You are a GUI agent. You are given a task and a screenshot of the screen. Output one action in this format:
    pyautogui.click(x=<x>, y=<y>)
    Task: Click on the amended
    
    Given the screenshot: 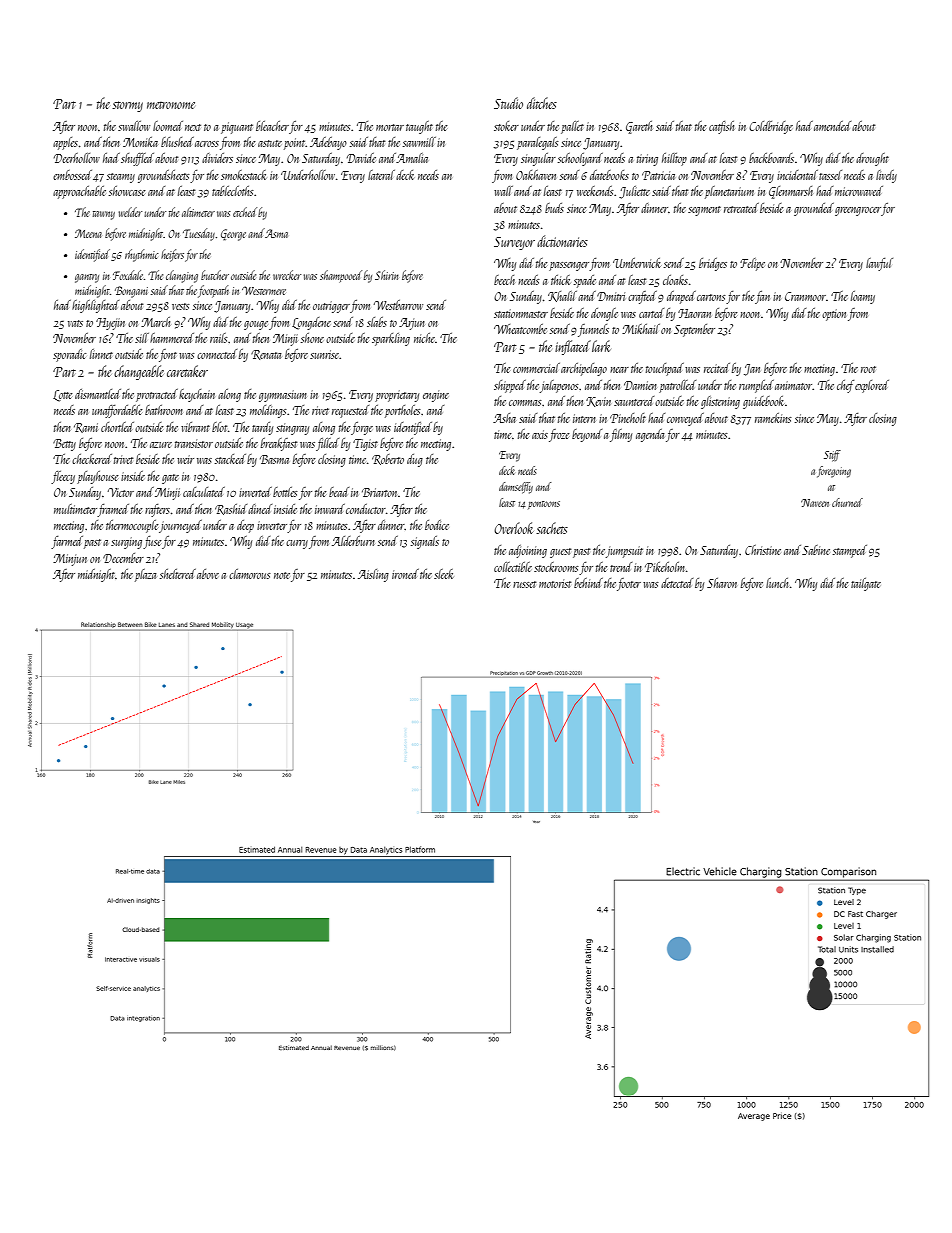 What is the action you would take?
    pyautogui.click(x=832, y=126)
